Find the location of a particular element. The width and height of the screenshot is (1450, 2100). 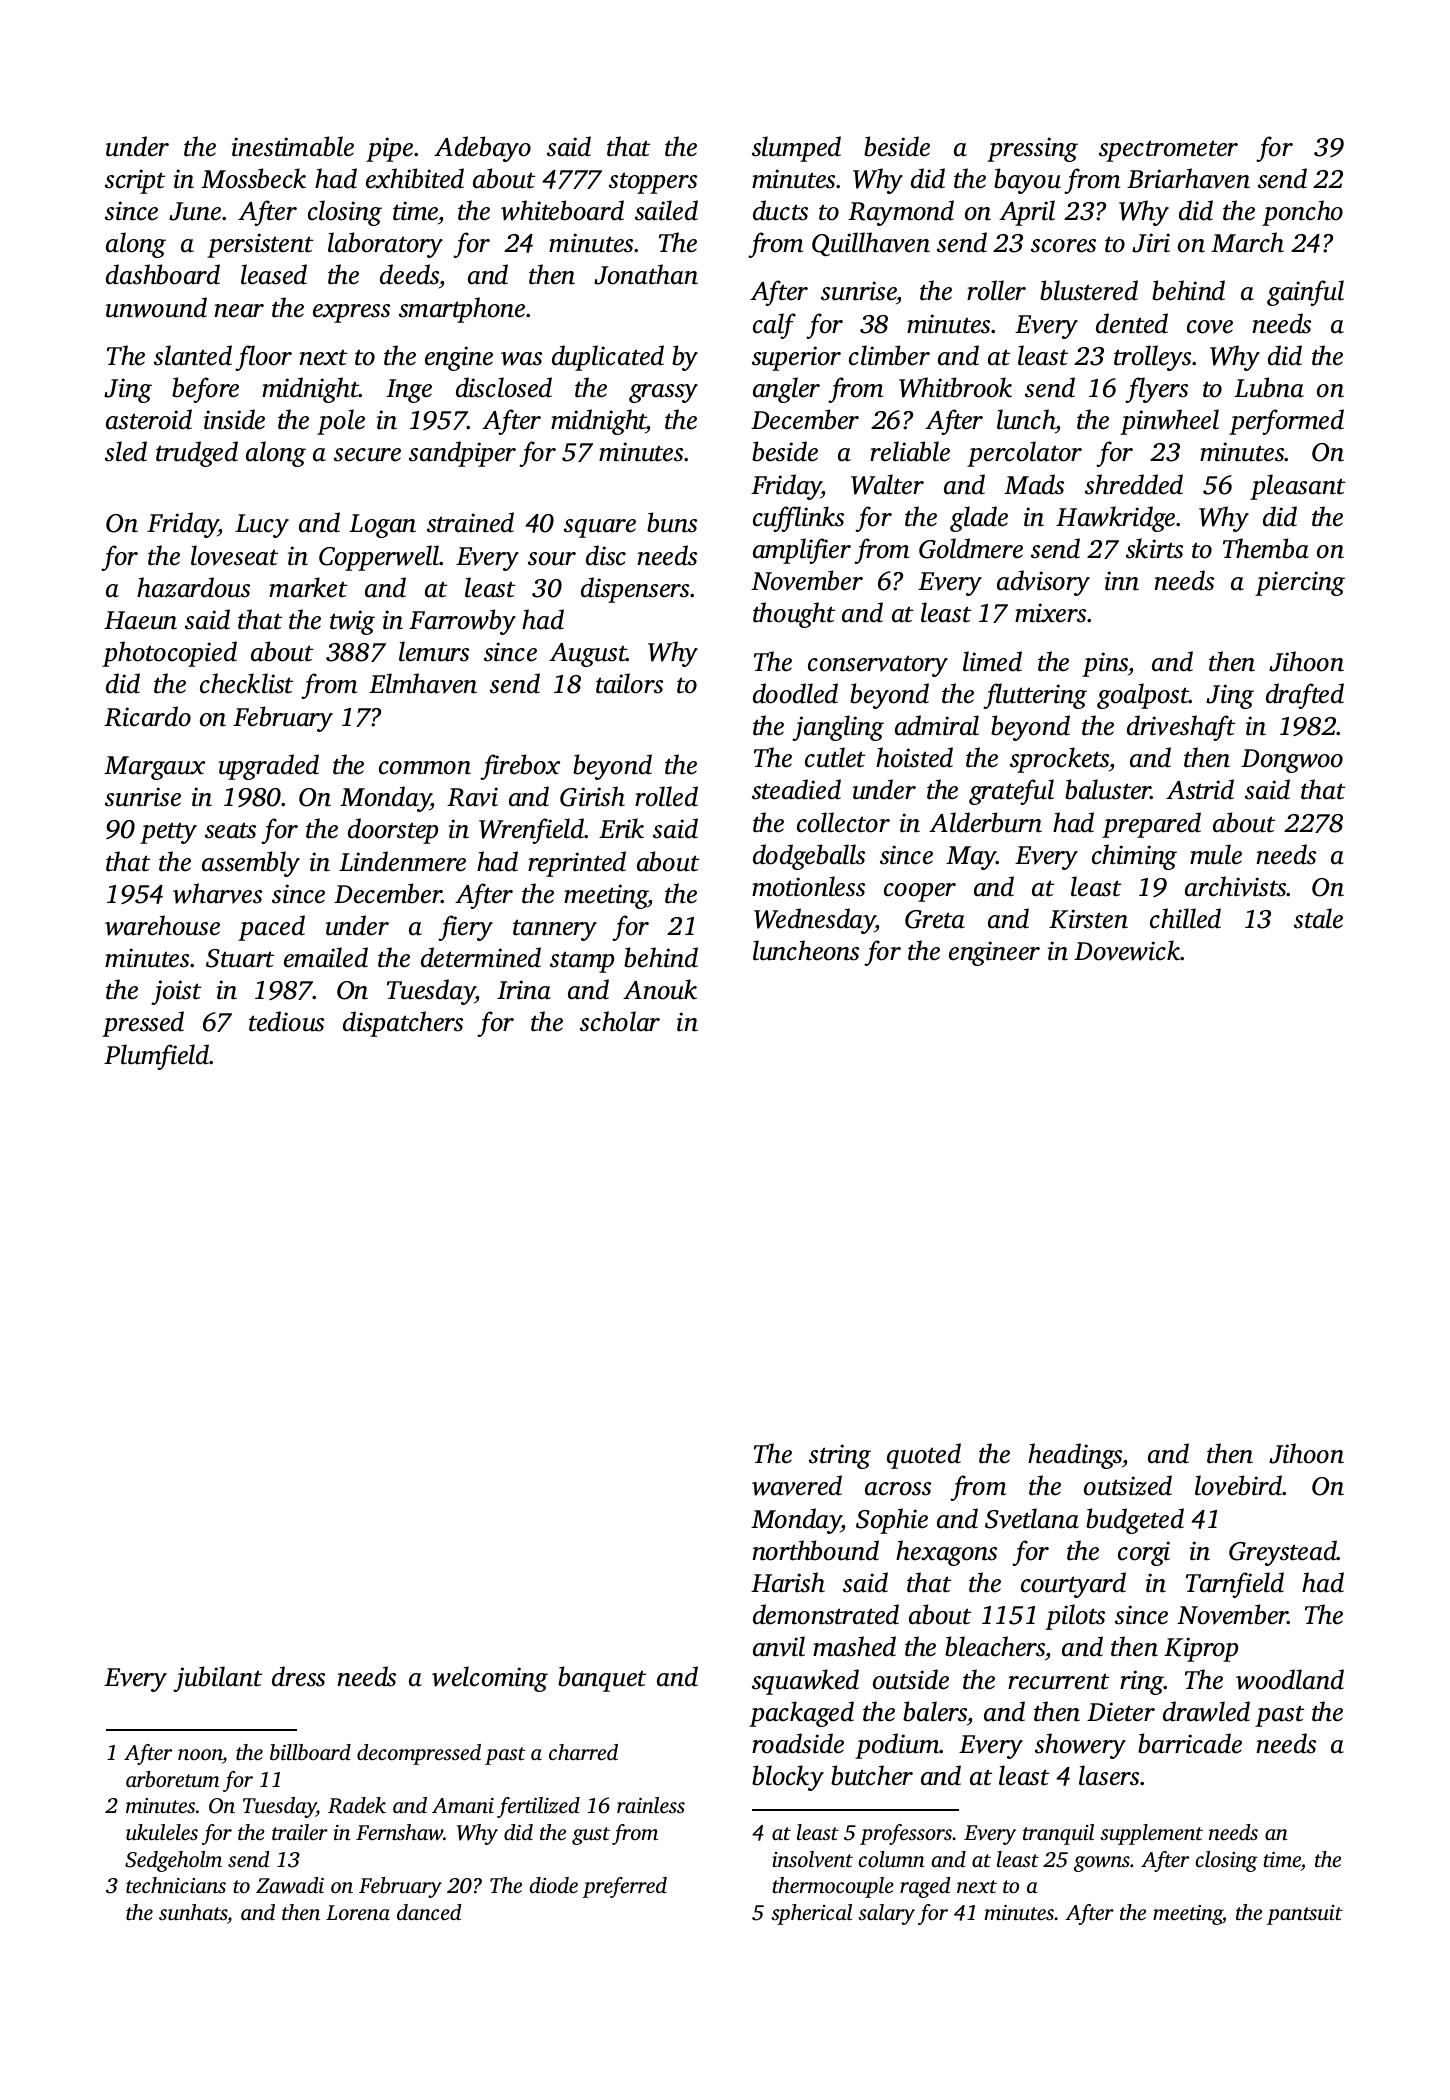

dispatchers is located at coordinates (403, 1024).
